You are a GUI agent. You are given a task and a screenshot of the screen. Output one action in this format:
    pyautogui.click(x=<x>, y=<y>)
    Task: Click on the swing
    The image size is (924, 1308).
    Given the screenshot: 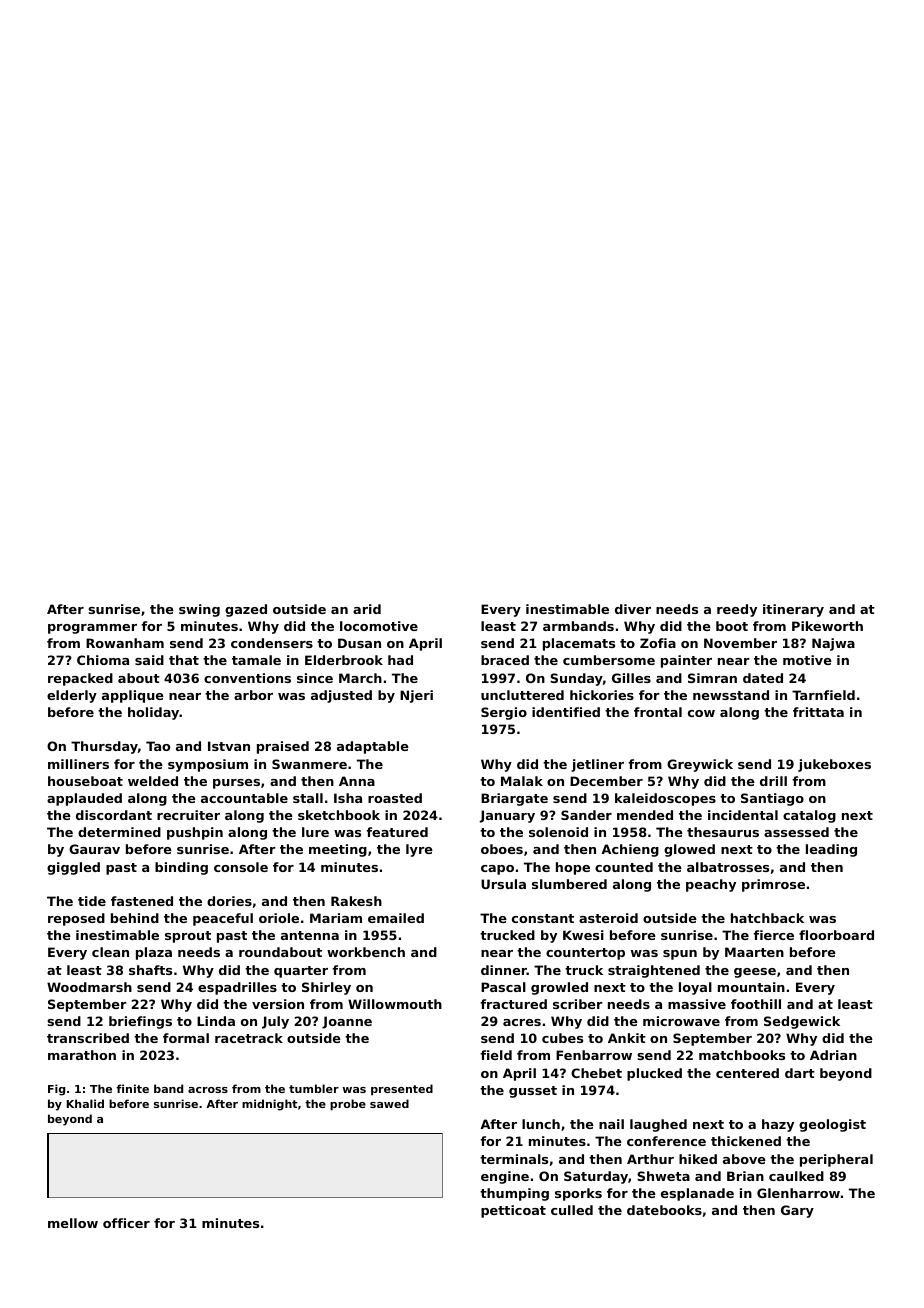 What is the action you would take?
    pyautogui.click(x=199, y=610)
